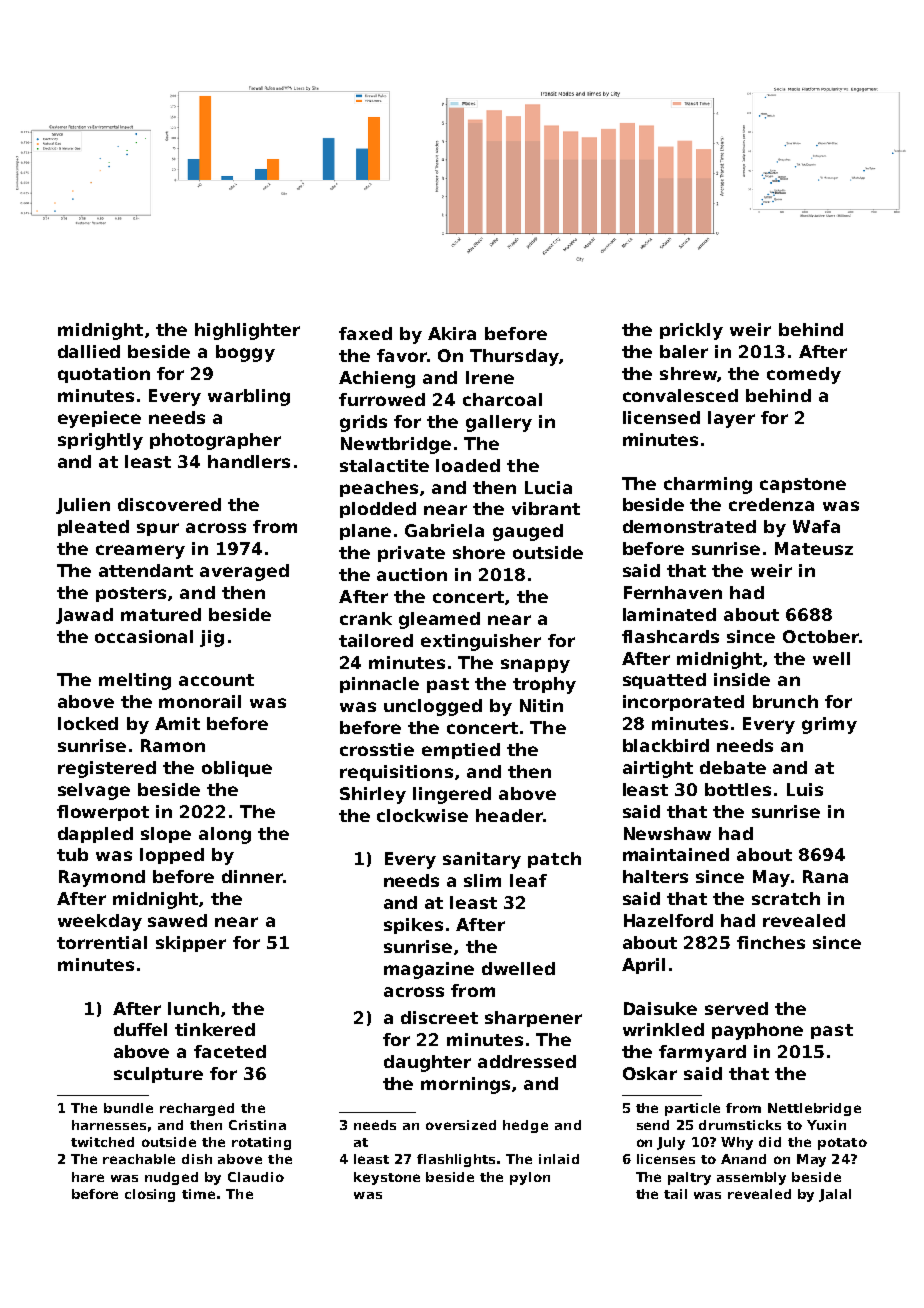 The height and width of the document is (1308, 924). Describe the element at coordinates (387, 1178) in the document. I see `keystone` at that location.
